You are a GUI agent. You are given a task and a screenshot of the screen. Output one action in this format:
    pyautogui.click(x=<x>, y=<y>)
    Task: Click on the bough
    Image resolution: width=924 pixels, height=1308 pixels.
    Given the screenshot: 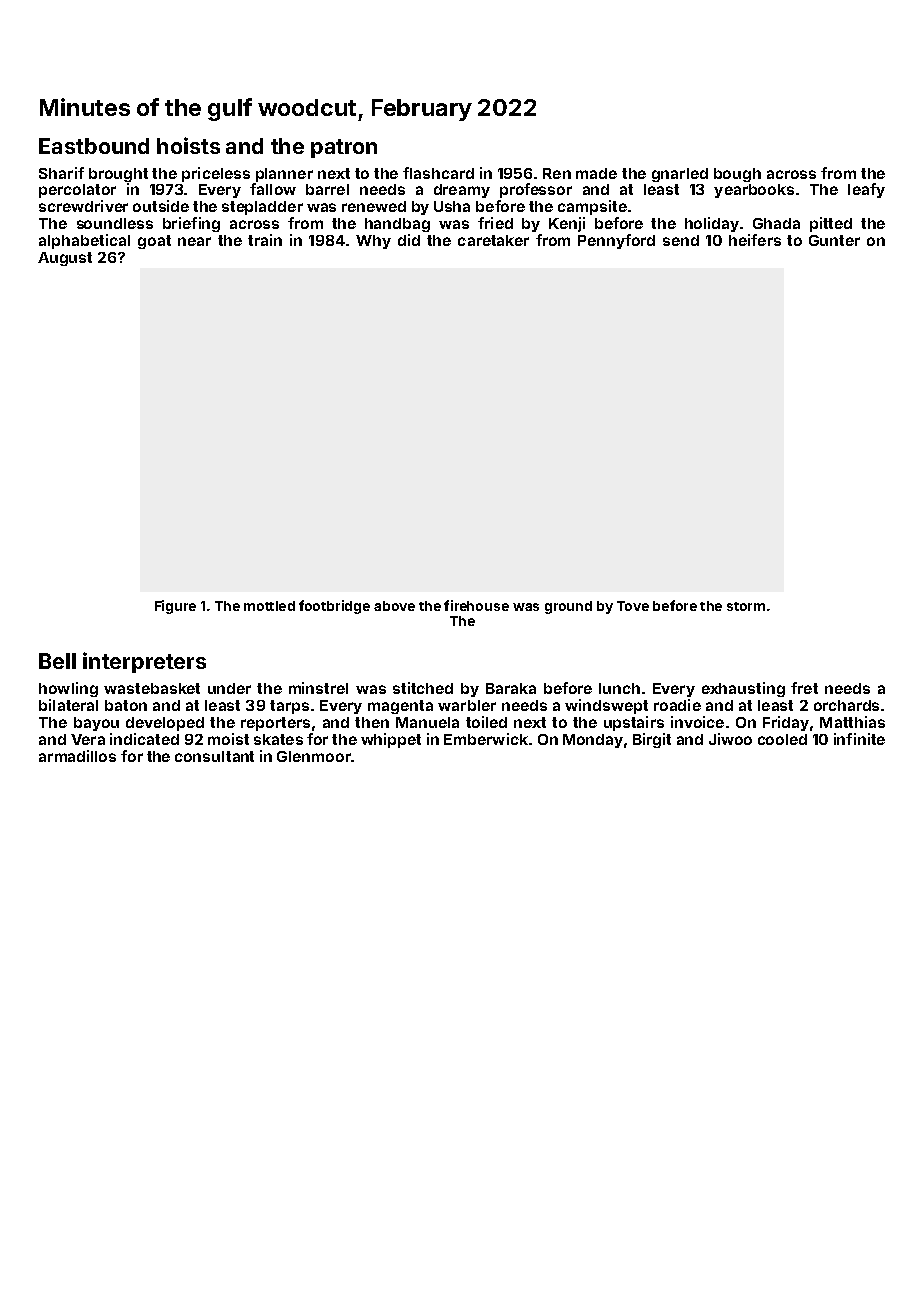 What is the action you would take?
    pyautogui.click(x=737, y=175)
